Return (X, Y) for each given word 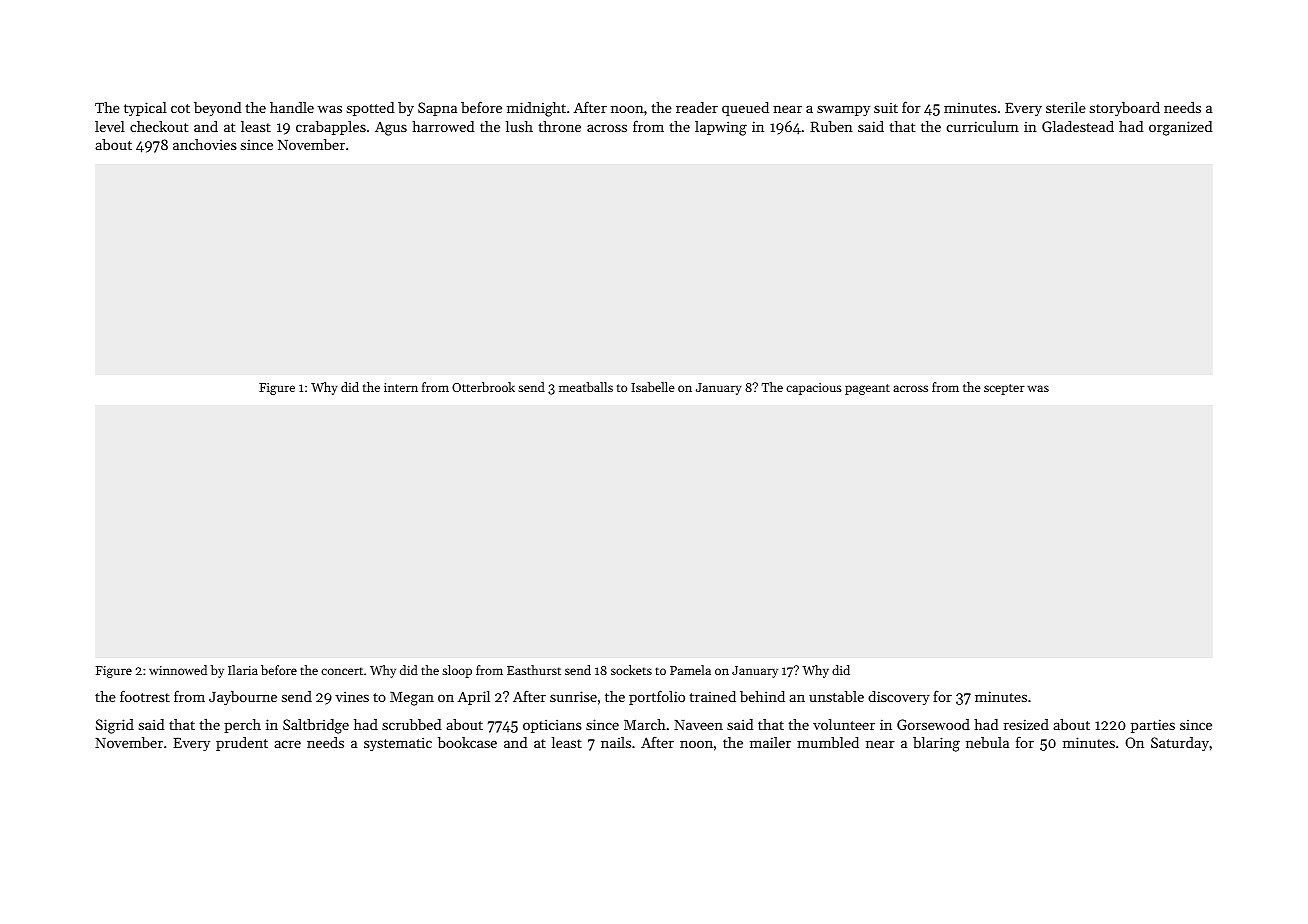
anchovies (205, 144)
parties (1153, 726)
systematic (398, 744)
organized (1180, 128)
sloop (457, 671)
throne (560, 126)
